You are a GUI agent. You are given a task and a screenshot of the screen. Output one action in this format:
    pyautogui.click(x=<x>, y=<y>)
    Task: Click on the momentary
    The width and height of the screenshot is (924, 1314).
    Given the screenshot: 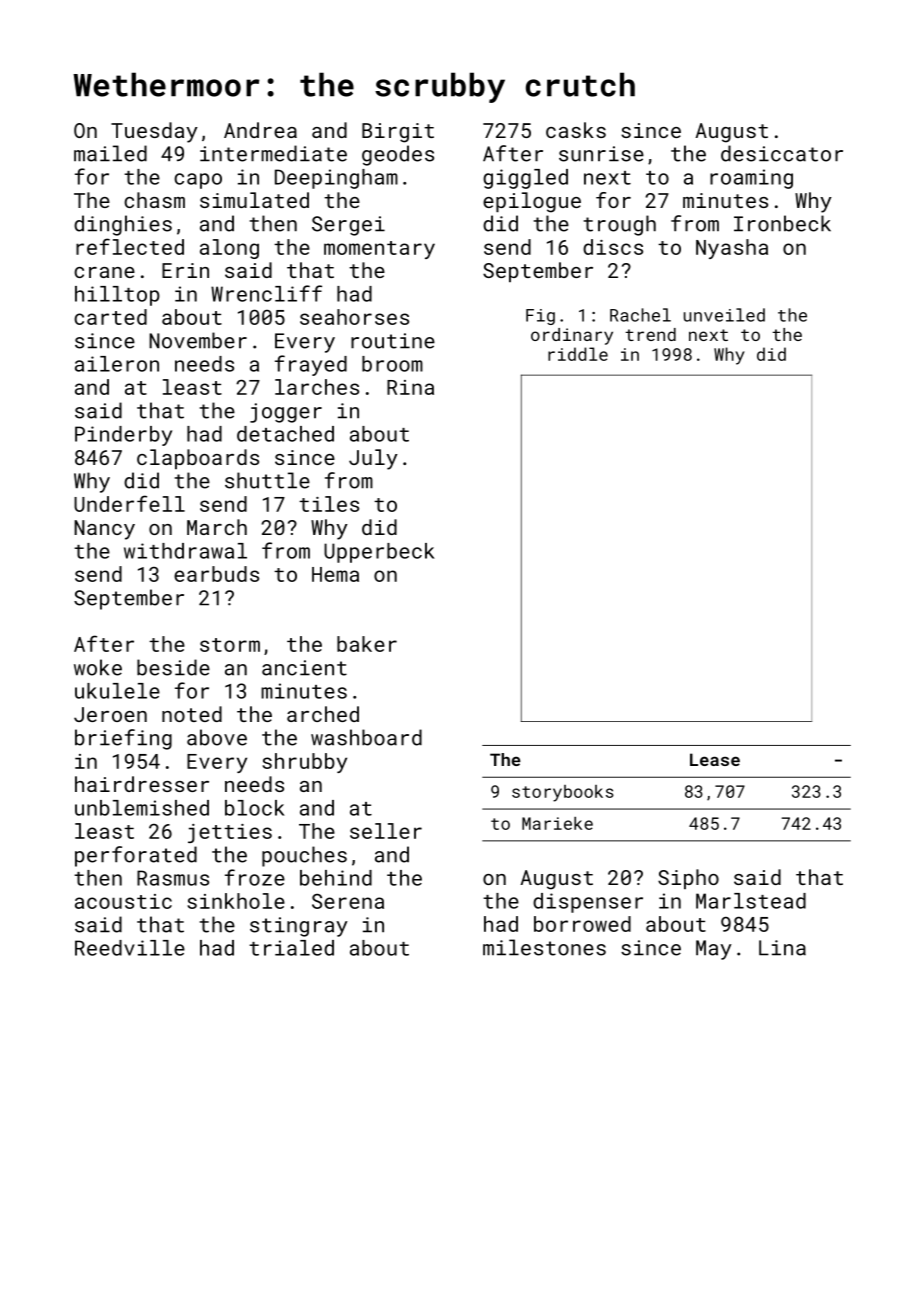 What is the action you would take?
    pyautogui.click(x=379, y=250)
